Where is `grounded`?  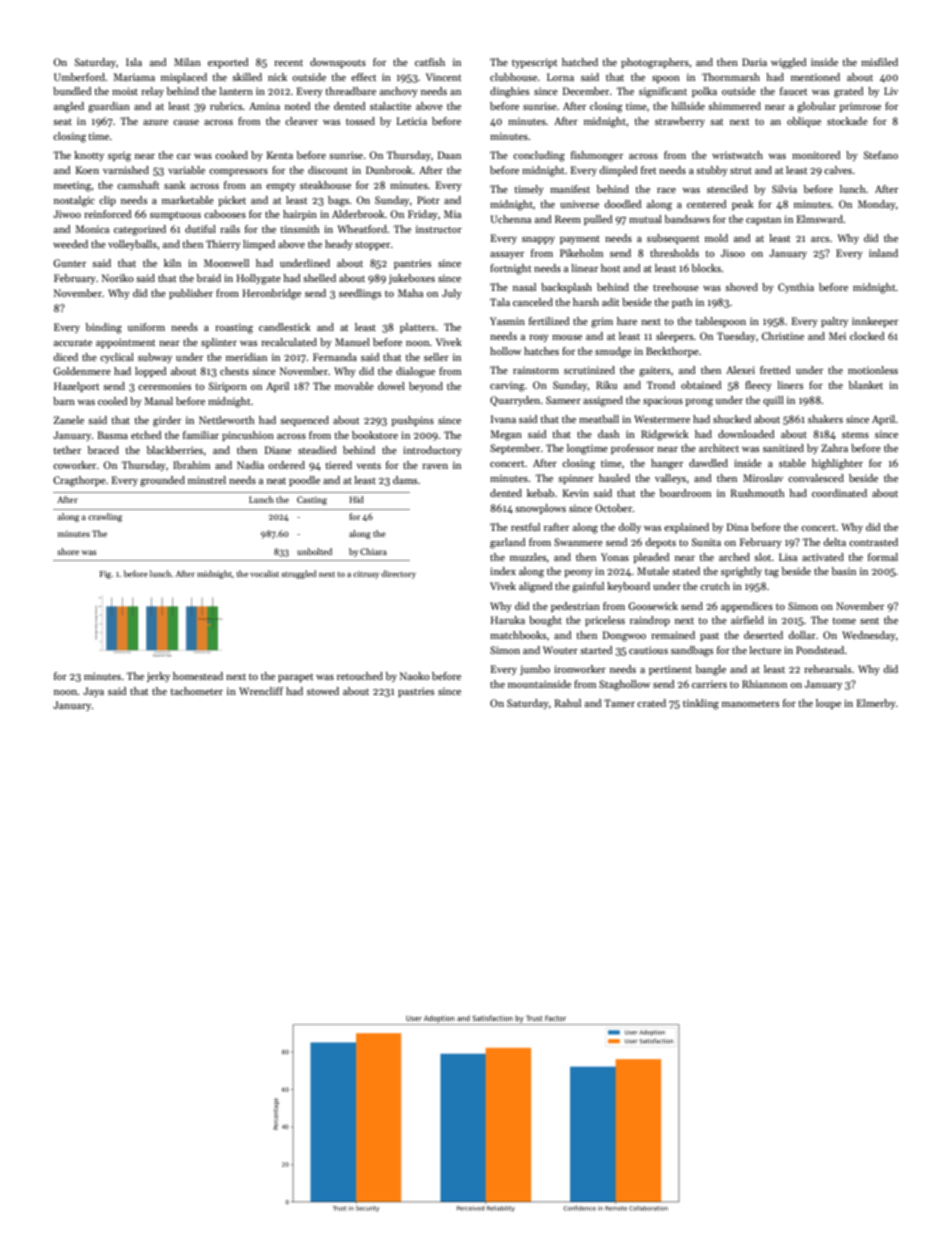
grounded is located at coordinates (162, 481).
